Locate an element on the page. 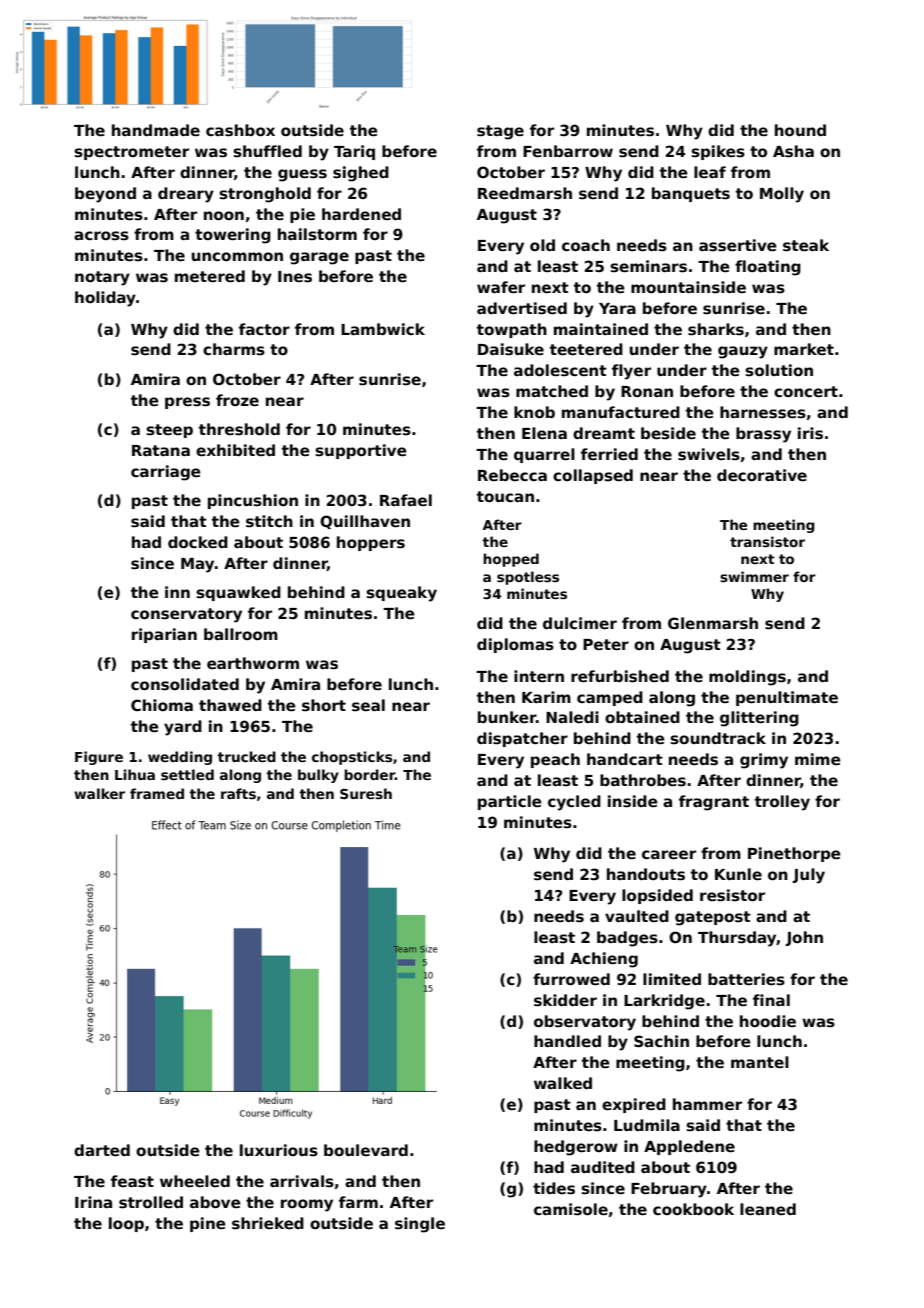  soundtrack is located at coordinates (718, 738).
